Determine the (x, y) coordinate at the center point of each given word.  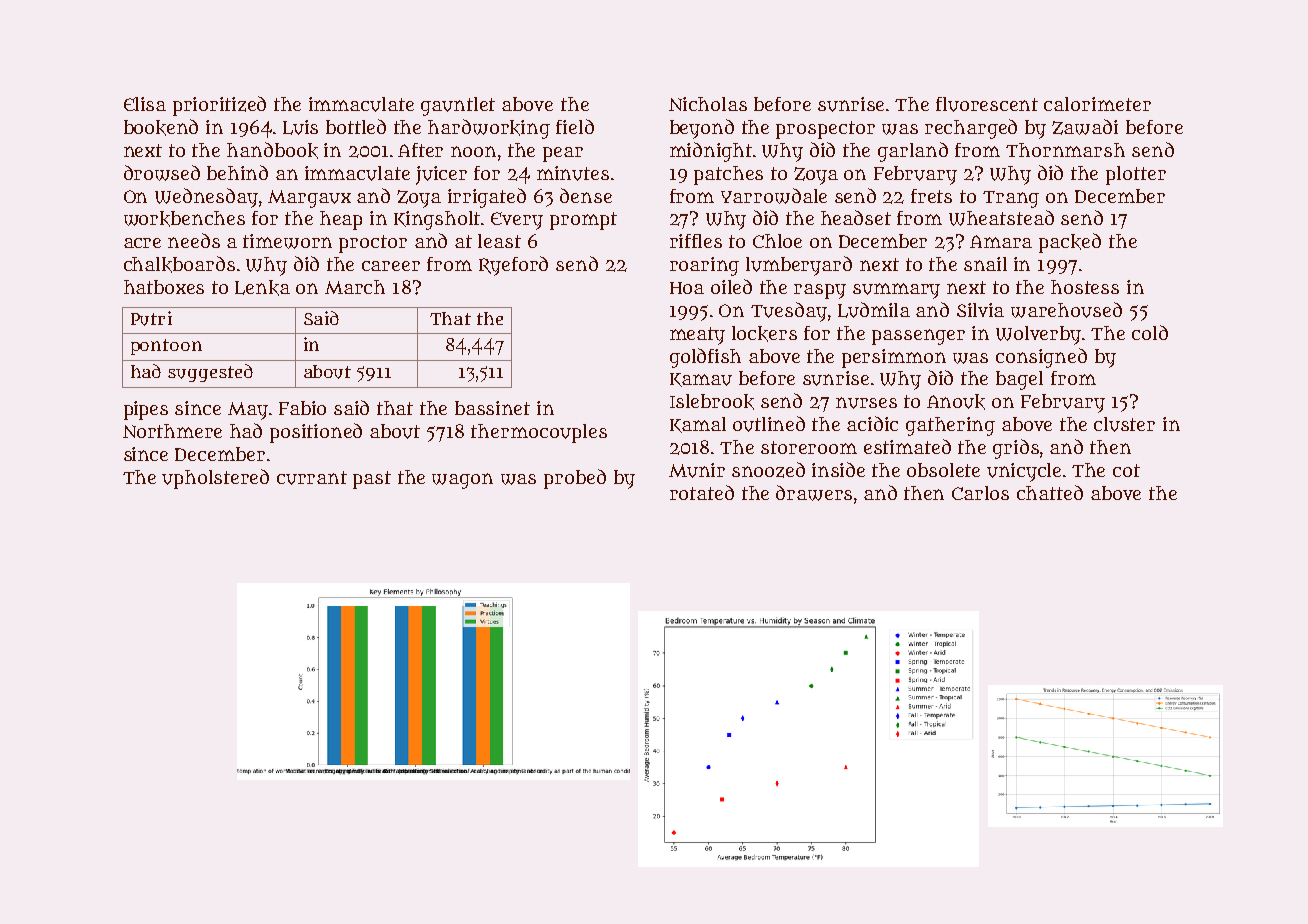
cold (1150, 332)
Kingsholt (437, 220)
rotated (702, 492)
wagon (462, 481)
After (420, 150)
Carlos (980, 493)
